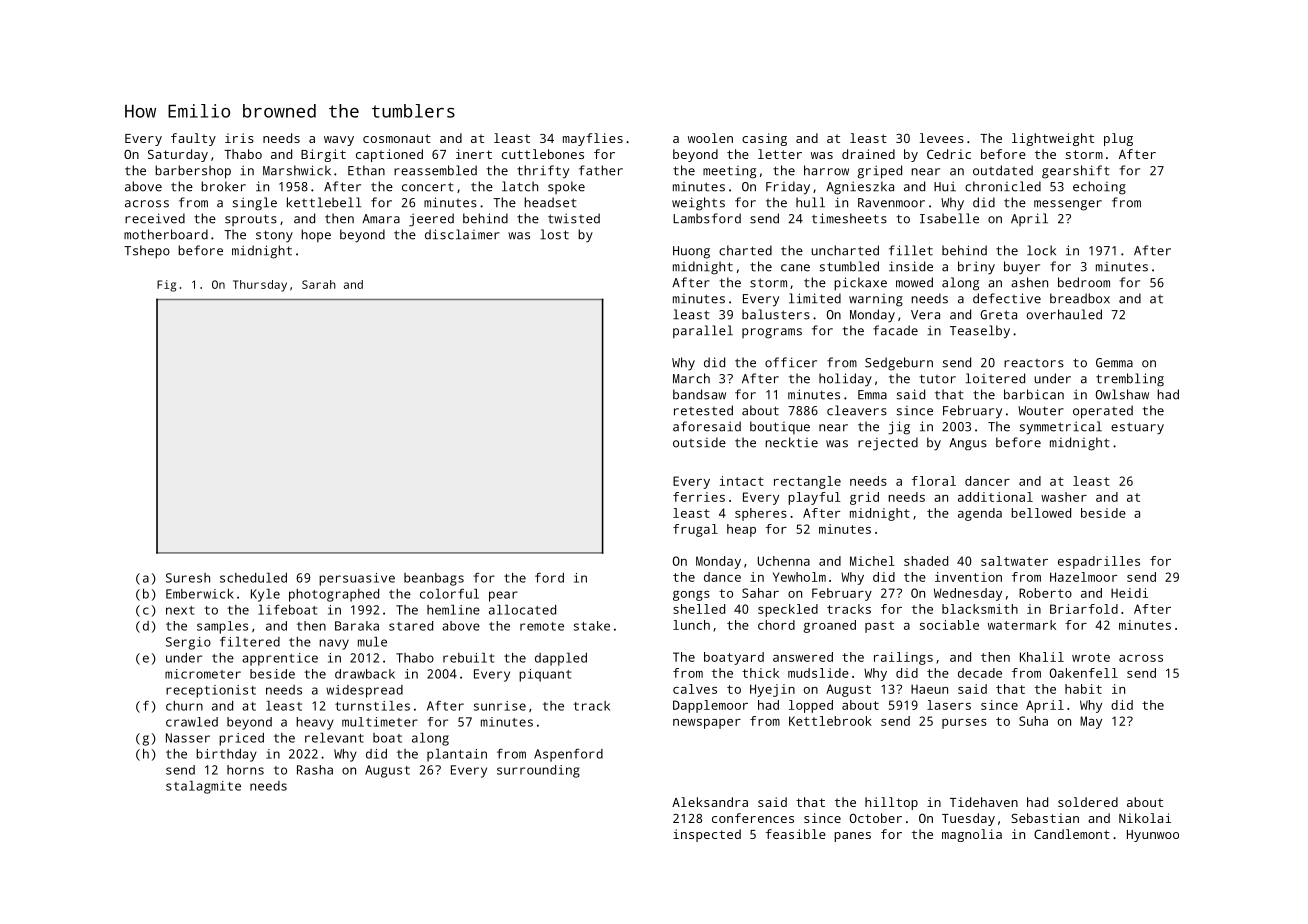 Image resolution: width=1308 pixels, height=924 pixels. What do you see at coordinates (699, 609) in the image?
I see `shelled` at bounding box center [699, 609].
